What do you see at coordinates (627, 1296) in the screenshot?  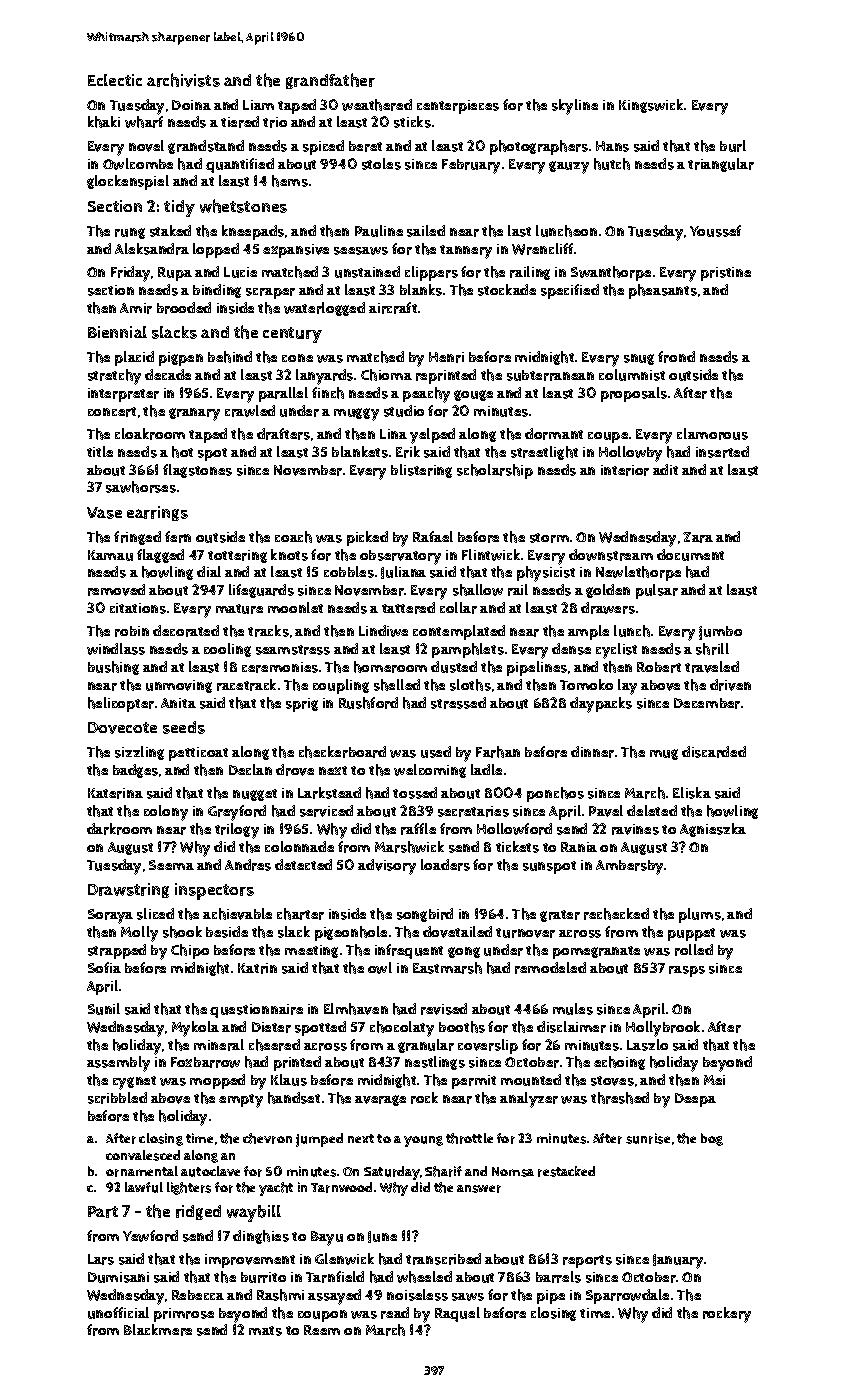 I see `Sparrowdale` at bounding box center [627, 1296].
